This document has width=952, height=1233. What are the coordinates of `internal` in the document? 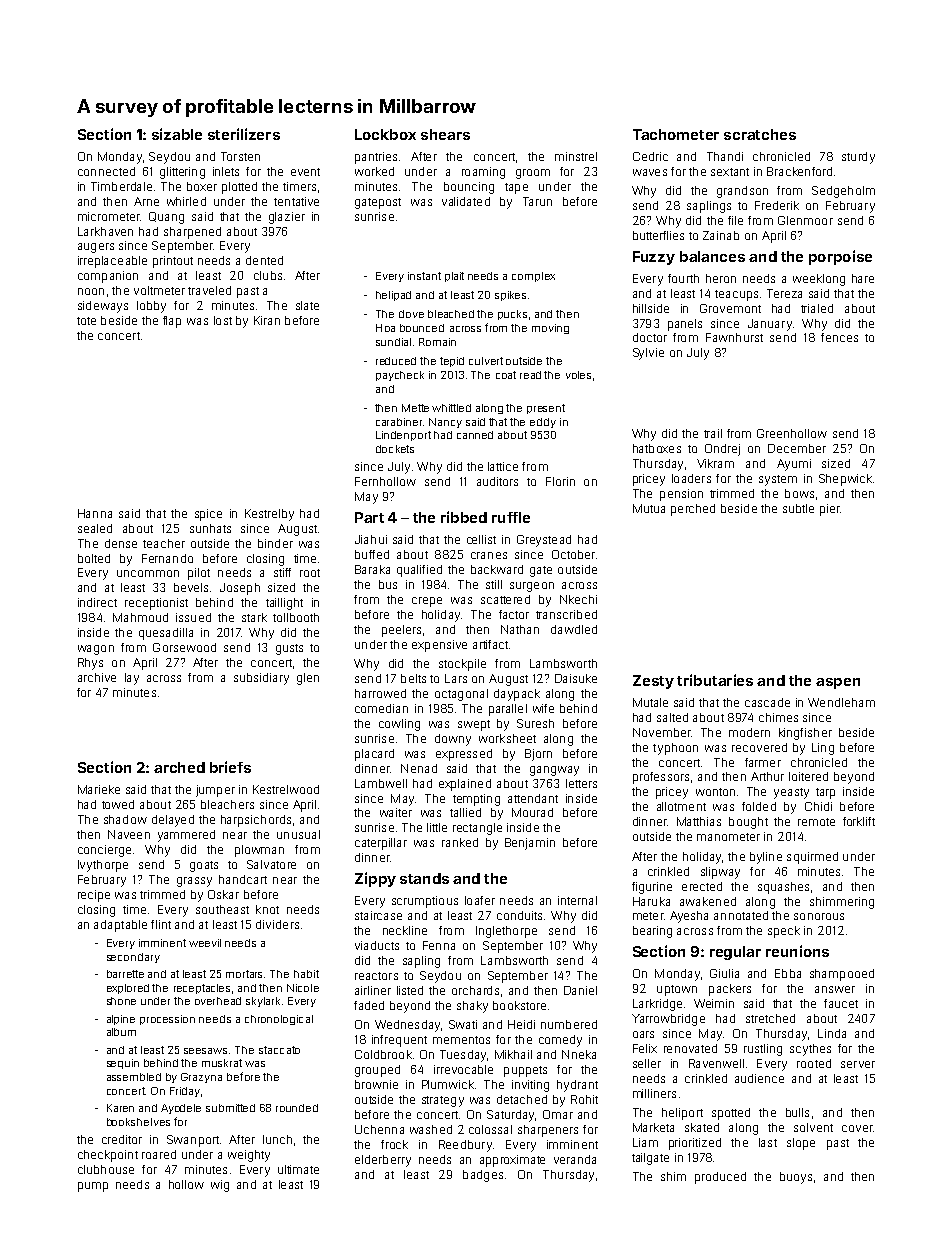 It's located at (577, 900).
